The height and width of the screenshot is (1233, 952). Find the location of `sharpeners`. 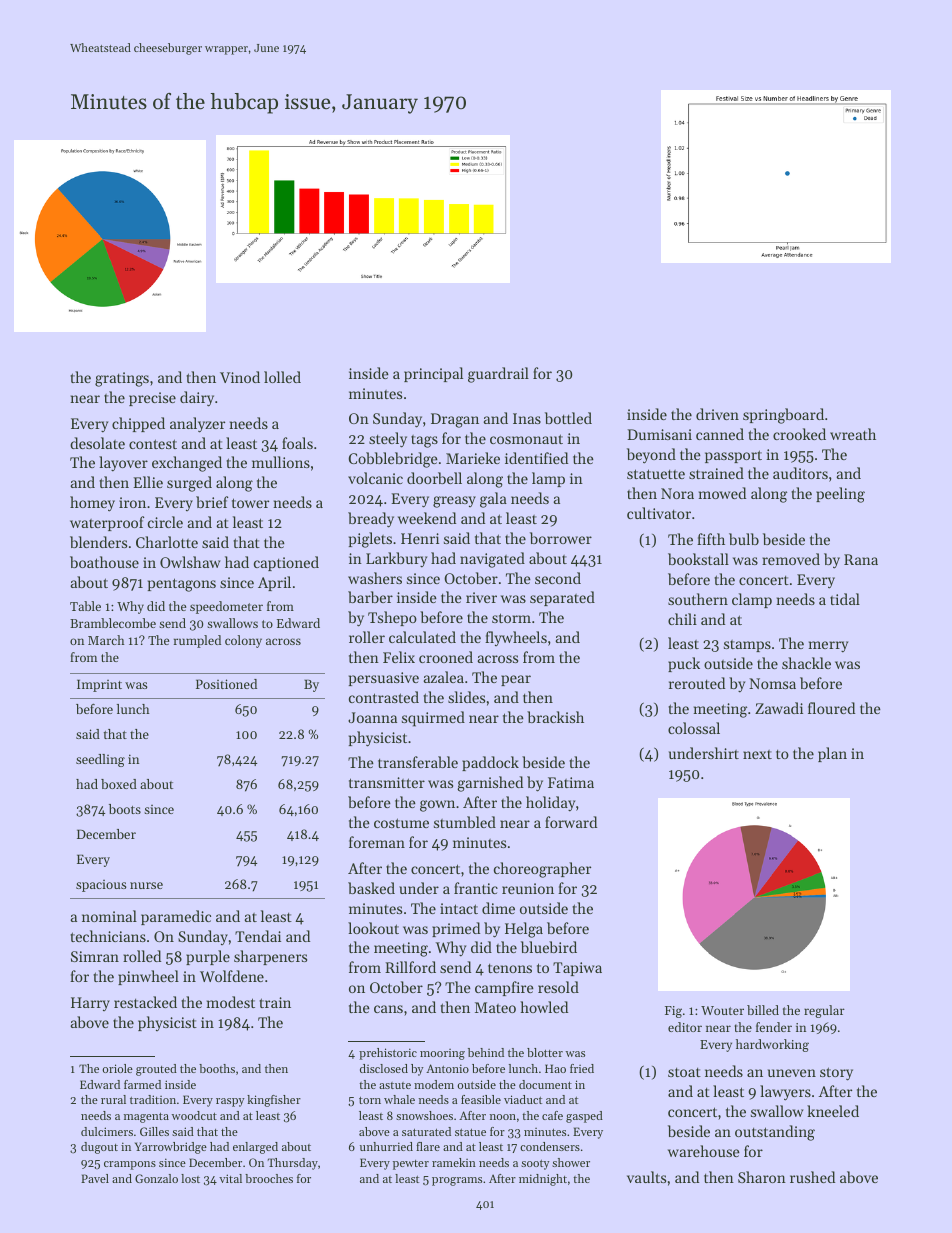

sharpeners is located at coordinates (270, 957).
